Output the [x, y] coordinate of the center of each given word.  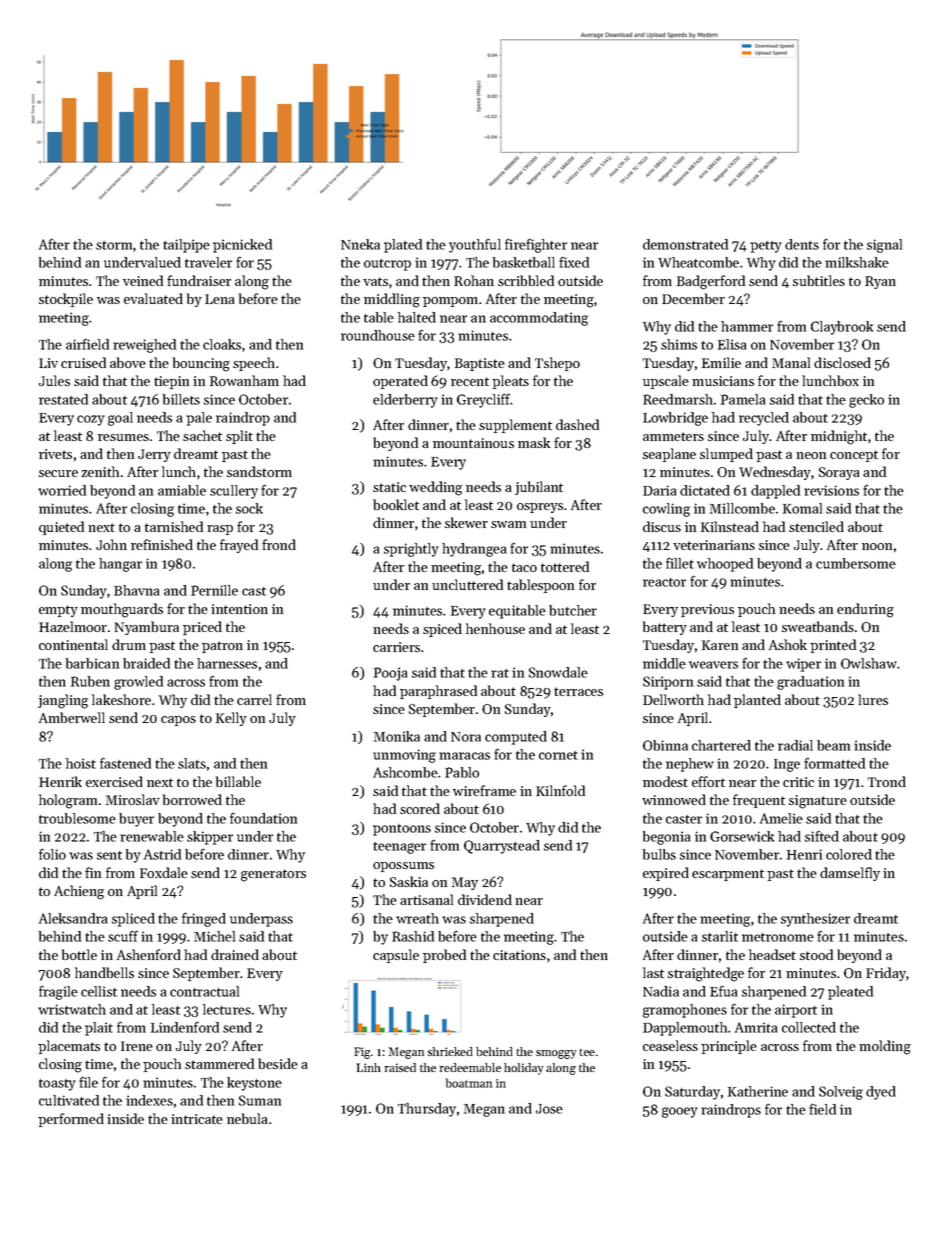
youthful [475, 245]
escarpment [728, 875]
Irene [137, 1046]
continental [73, 644]
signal [884, 246]
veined [143, 280]
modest [665, 781]
